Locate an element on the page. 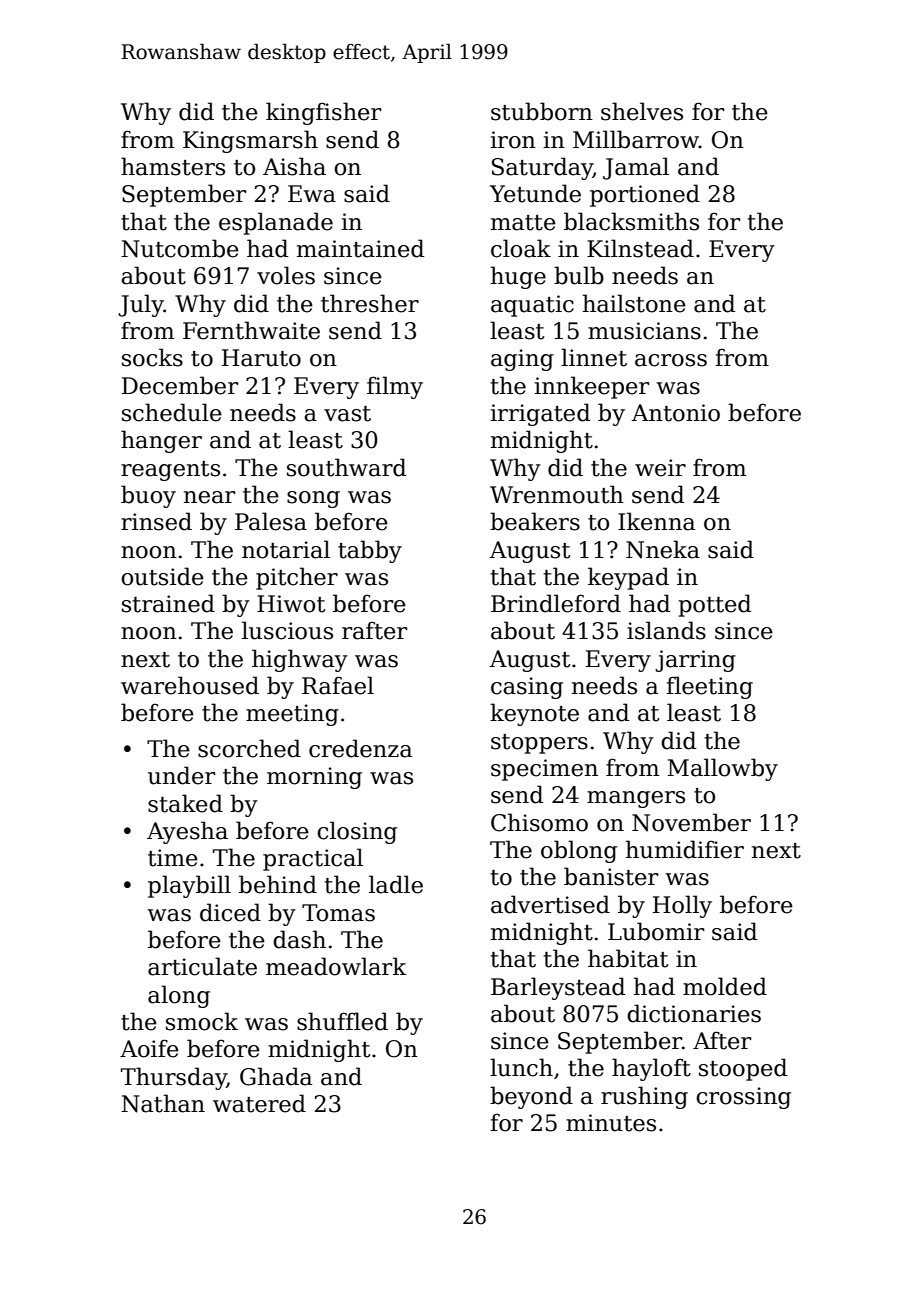 This image has width=924, height=1311. fleeting is located at coordinates (709, 687).
